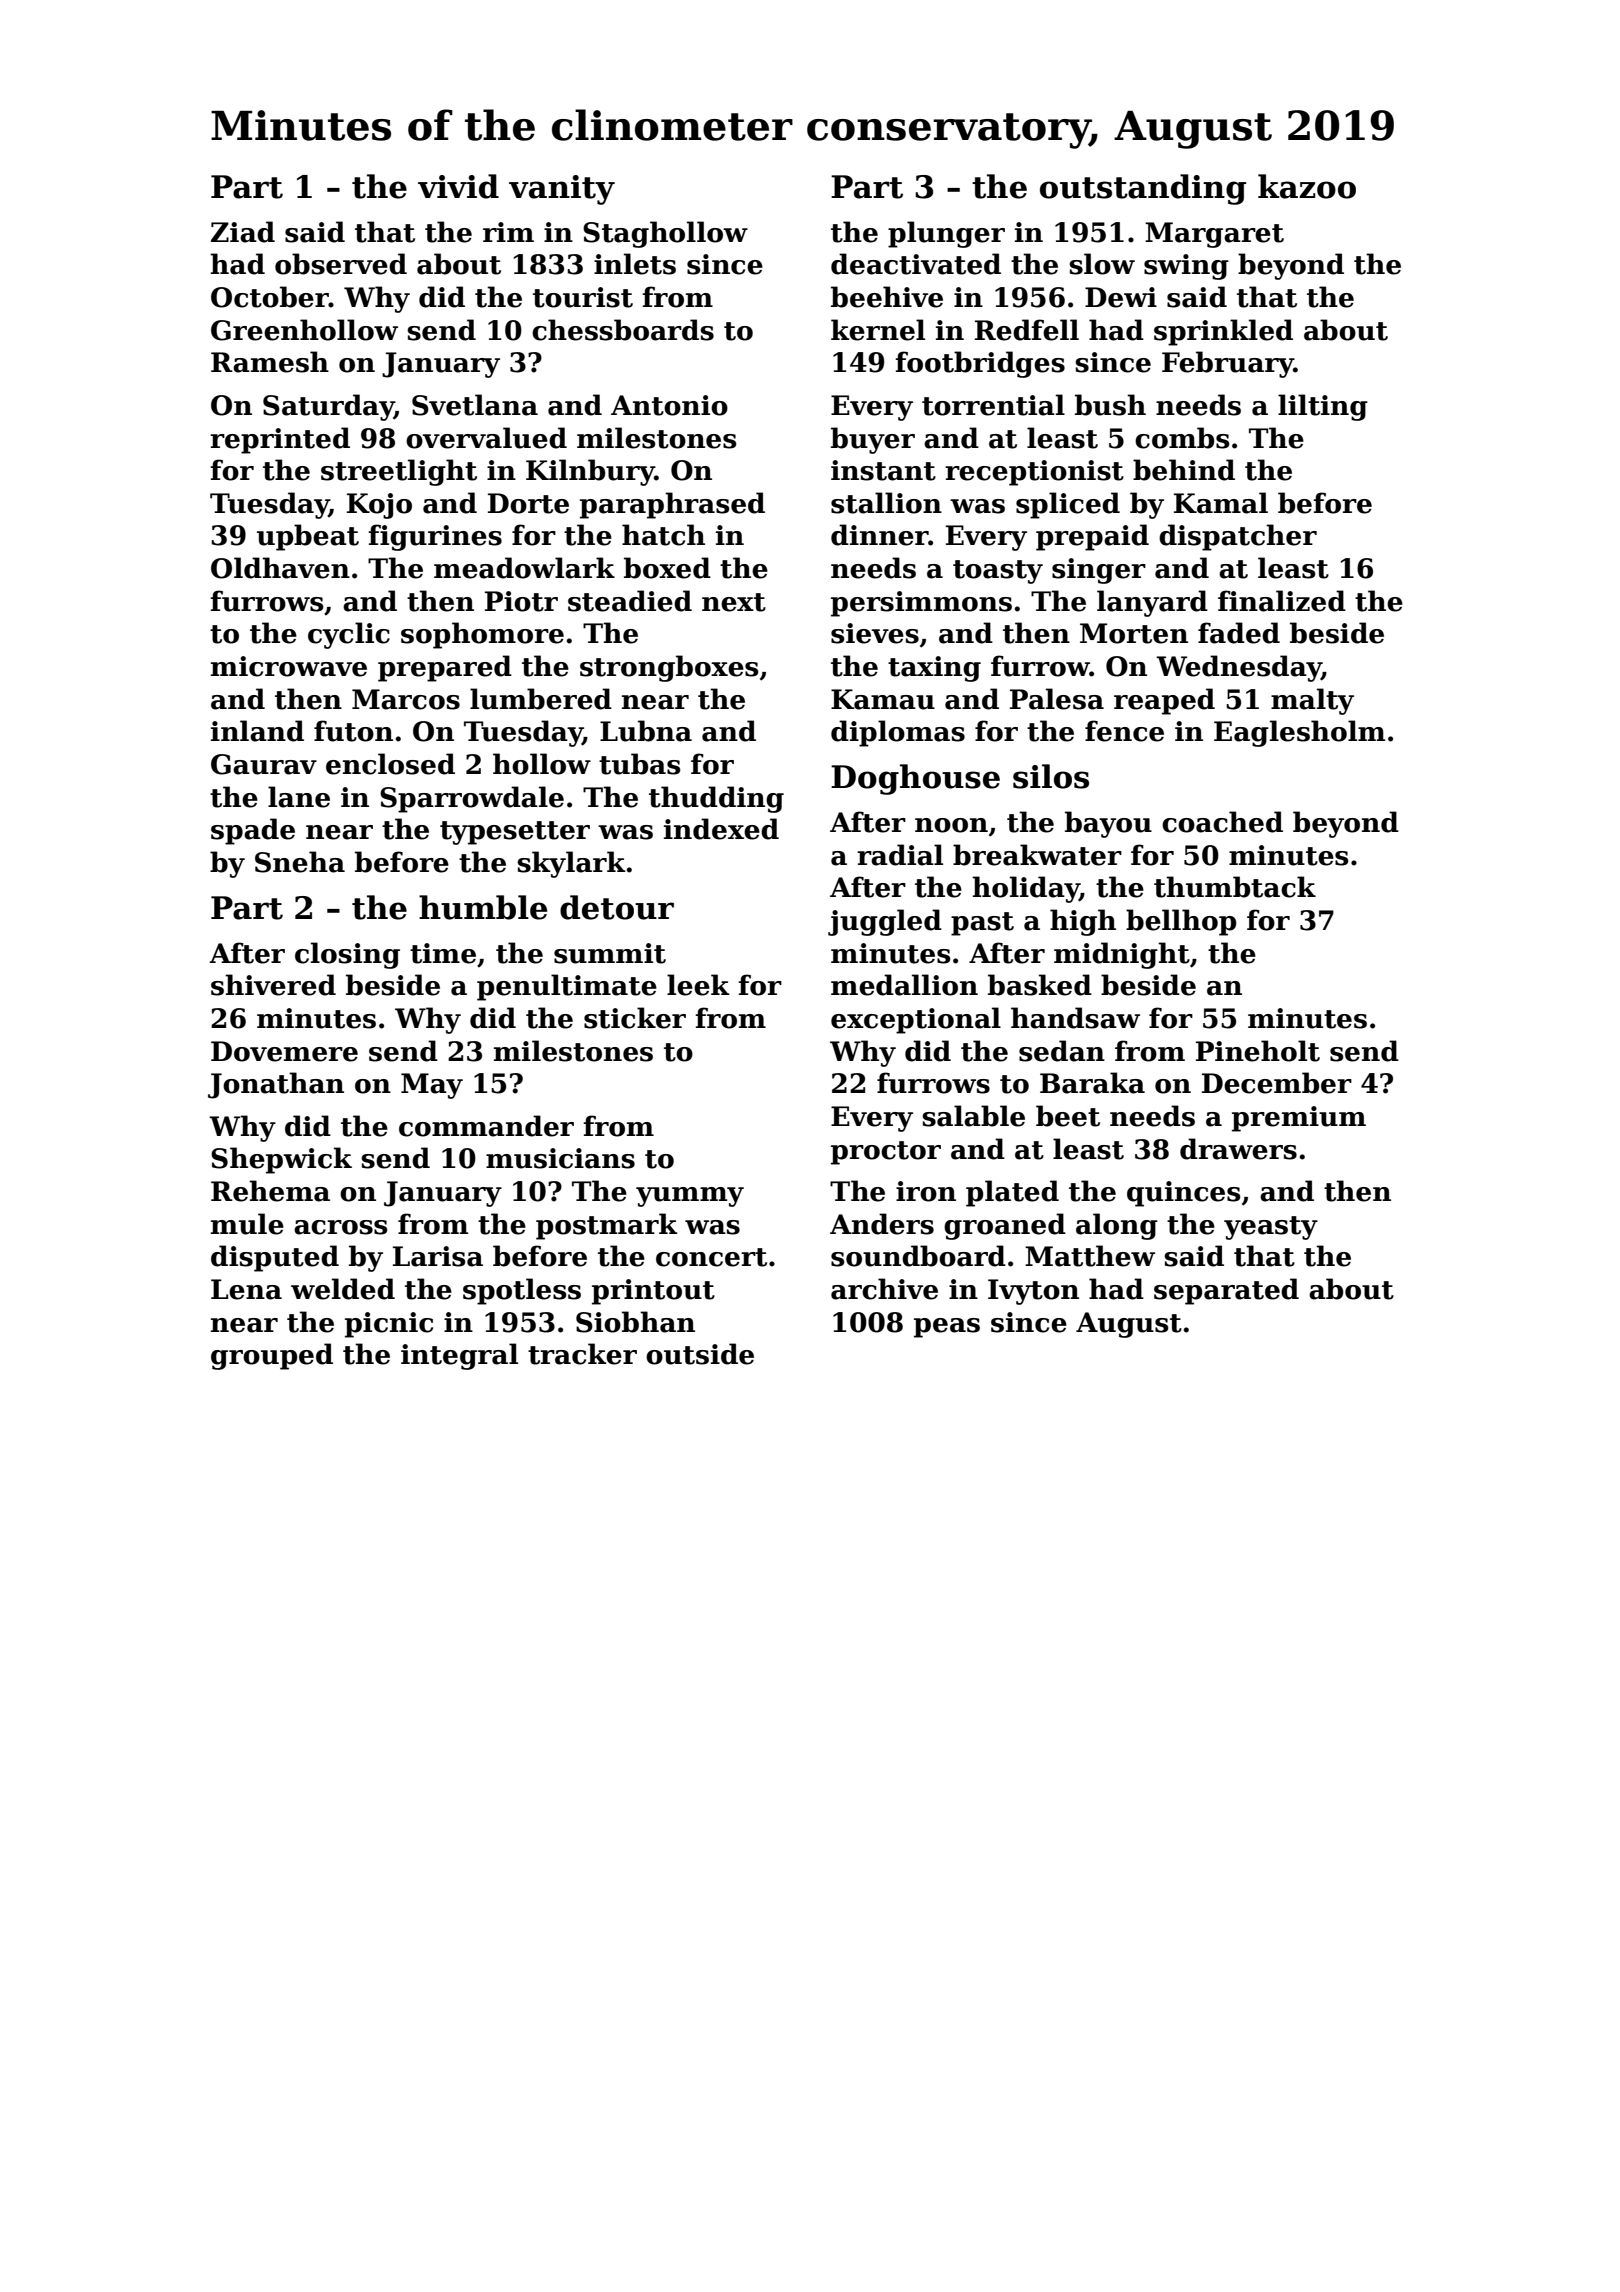 The image size is (1620, 2292). What do you see at coordinates (459, 1356) in the screenshot?
I see `integral` at bounding box center [459, 1356].
